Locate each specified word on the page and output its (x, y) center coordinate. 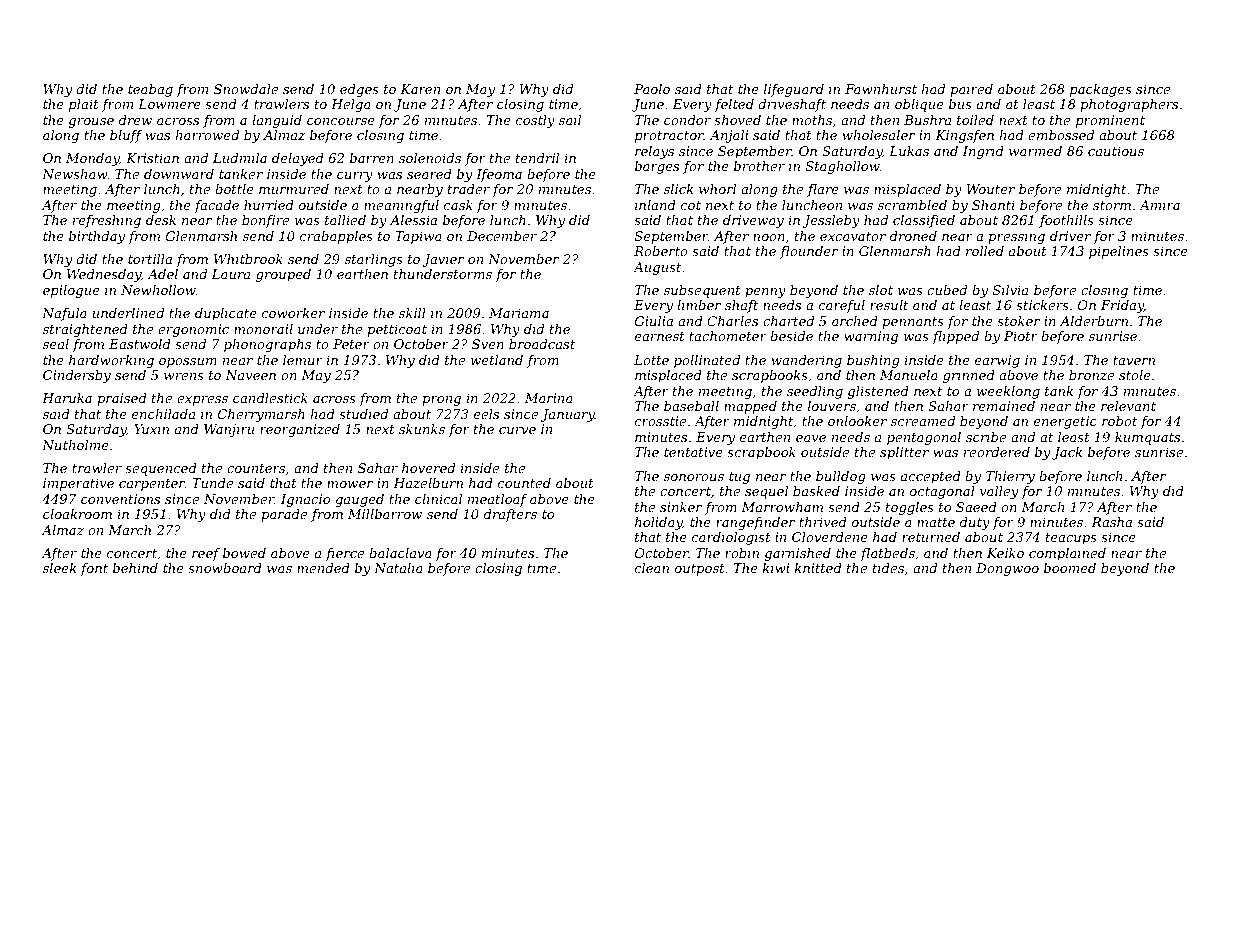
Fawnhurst (881, 89)
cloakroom (77, 514)
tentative (693, 452)
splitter (904, 453)
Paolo (652, 89)
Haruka (67, 398)
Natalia (398, 568)
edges (359, 90)
